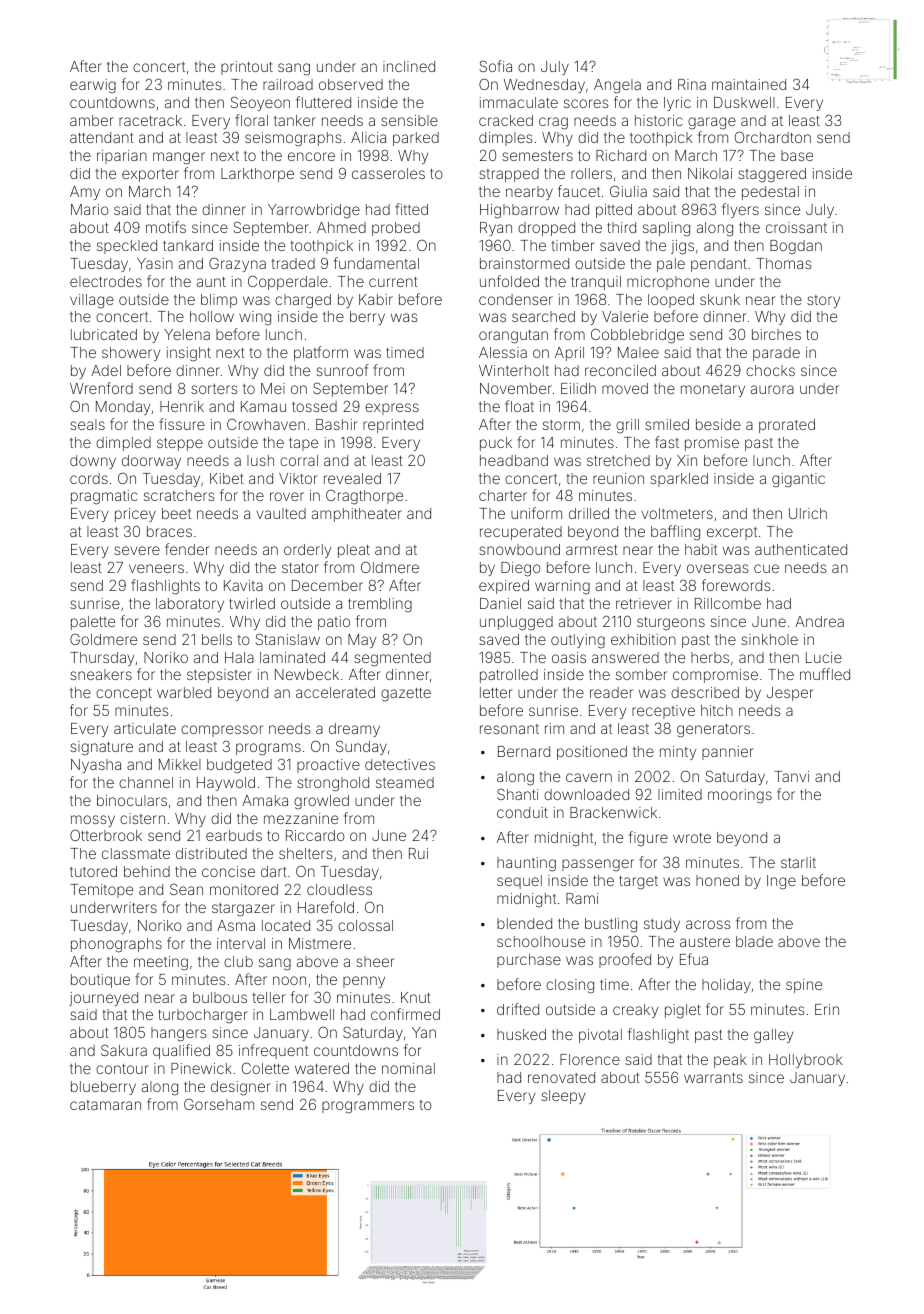  What do you see at coordinates (692, 84) in the image?
I see `Rina` at bounding box center [692, 84].
